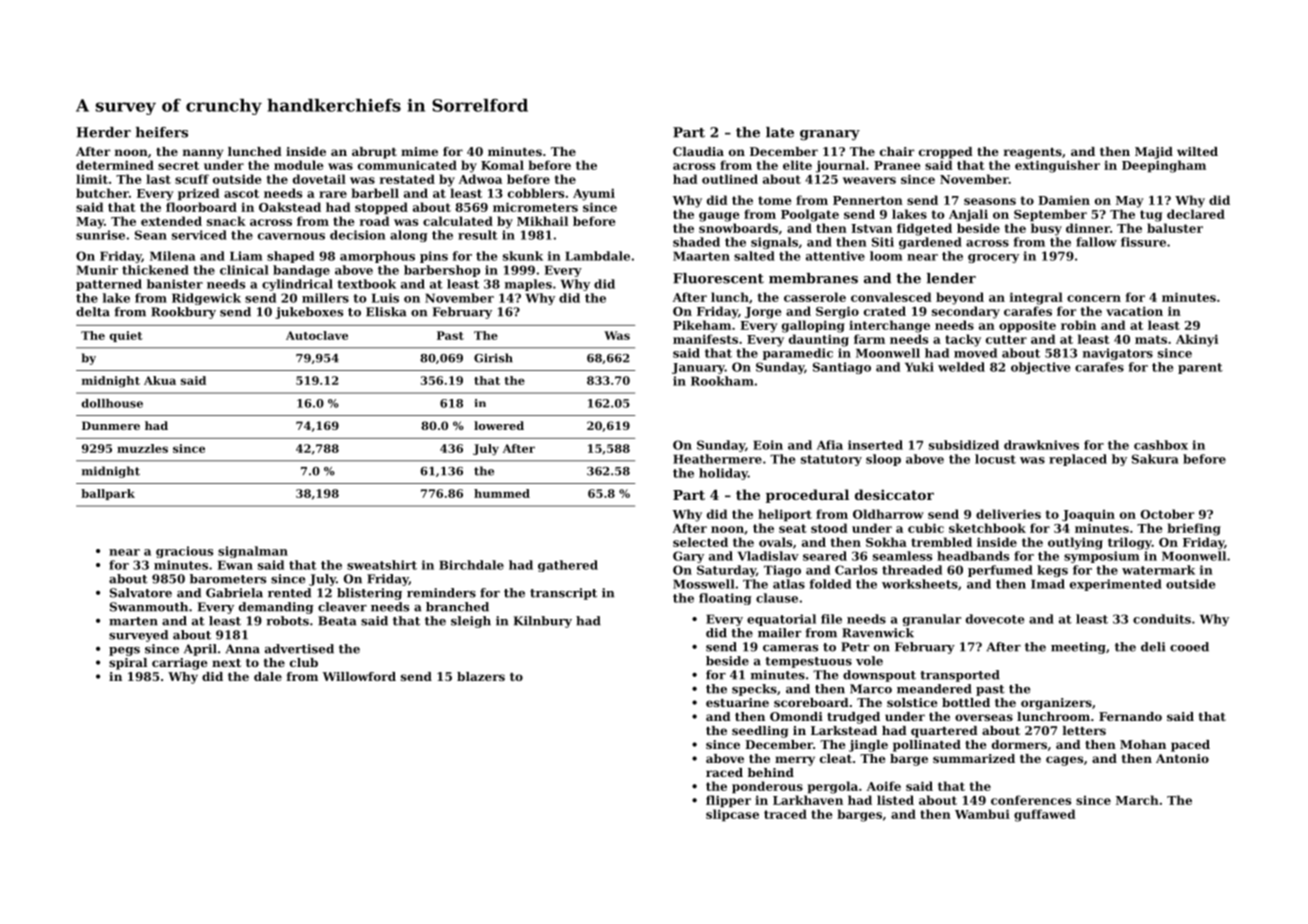  What do you see at coordinates (1116, 585) in the screenshot?
I see `experimented` at bounding box center [1116, 585].
